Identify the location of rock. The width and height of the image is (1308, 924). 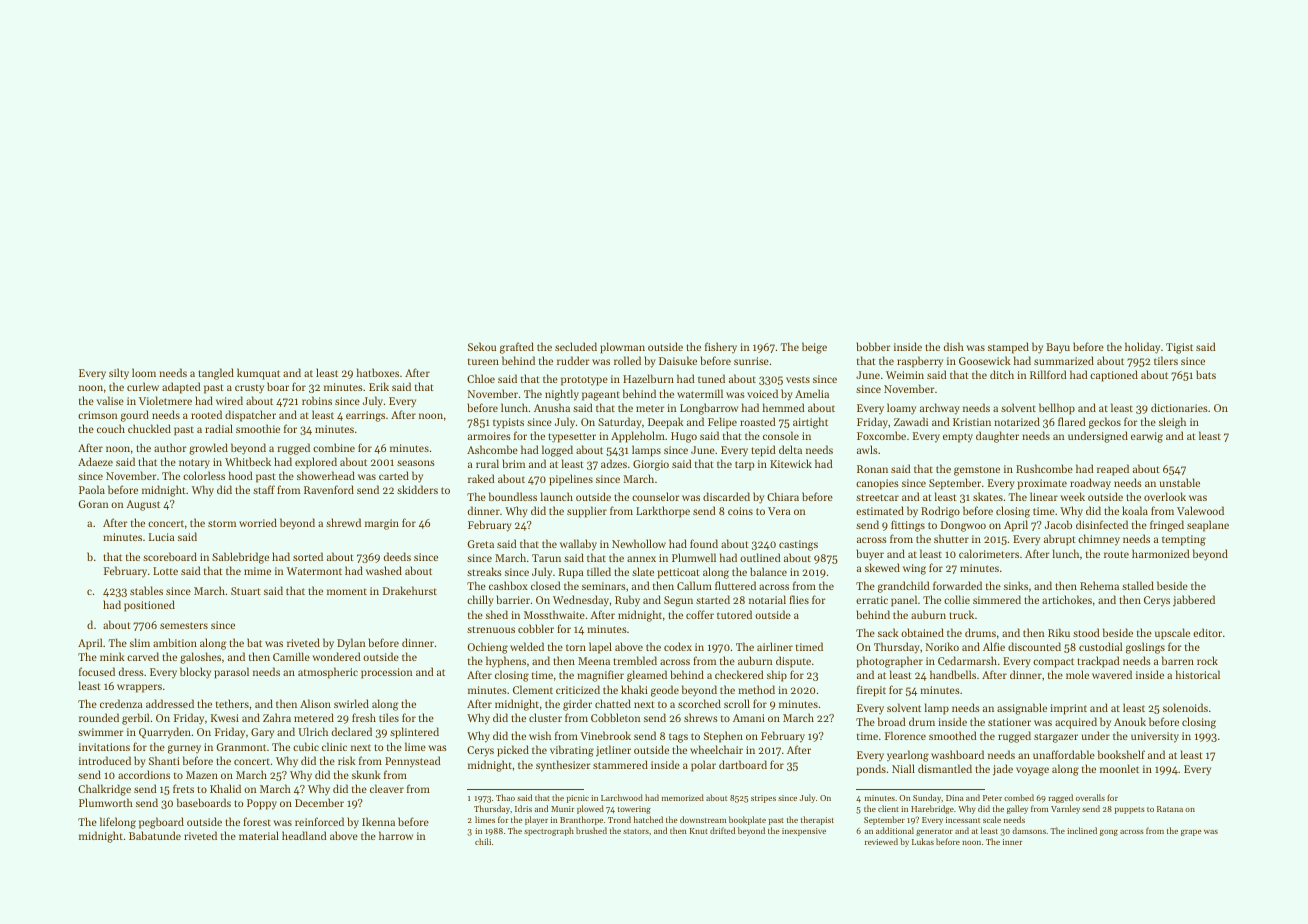
(1207, 660).
